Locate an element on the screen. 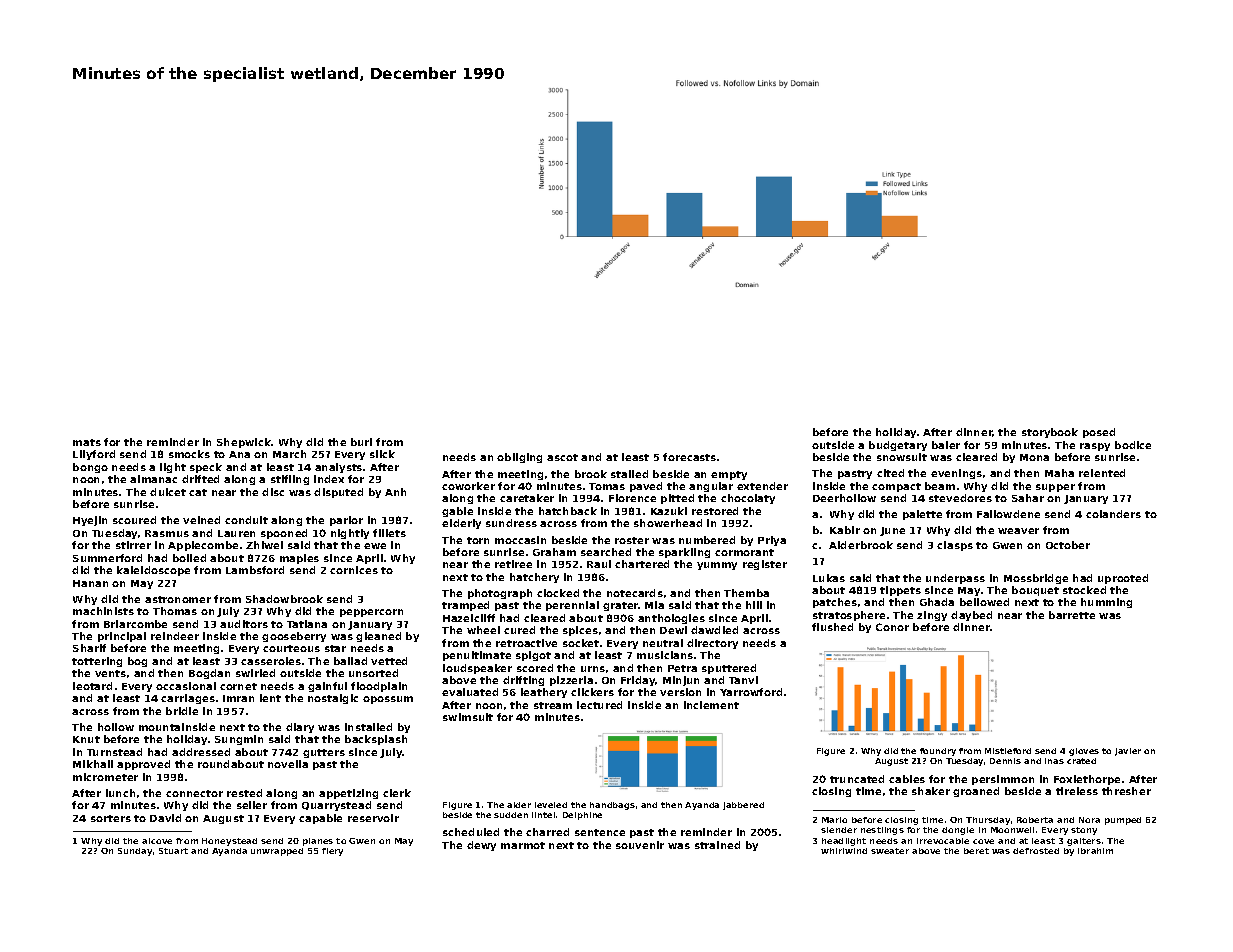 The width and height of the screenshot is (1233, 952). budgetary is located at coordinates (898, 446).
